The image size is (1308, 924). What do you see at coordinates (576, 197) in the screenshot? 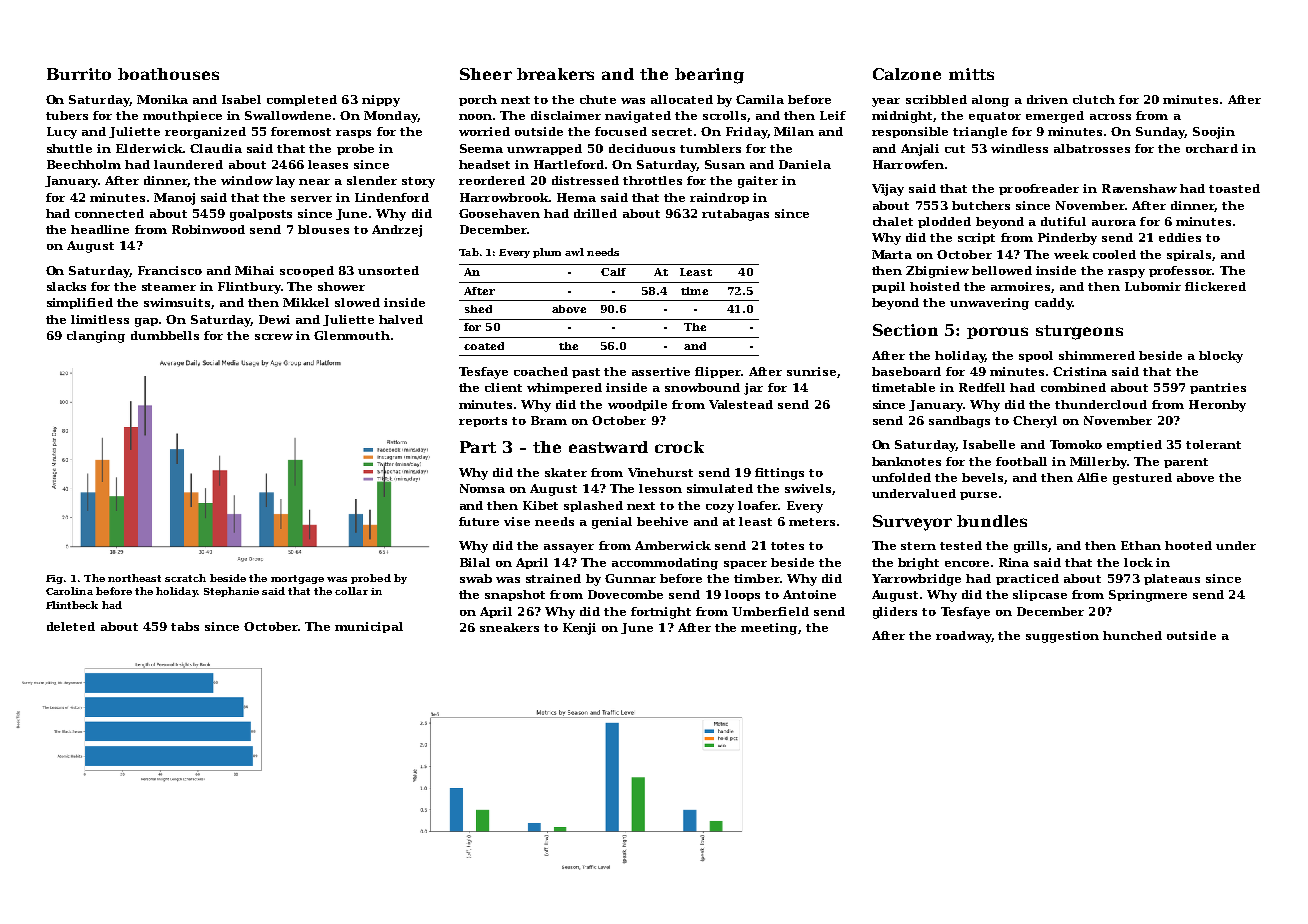
I see `Hema` at bounding box center [576, 197].
